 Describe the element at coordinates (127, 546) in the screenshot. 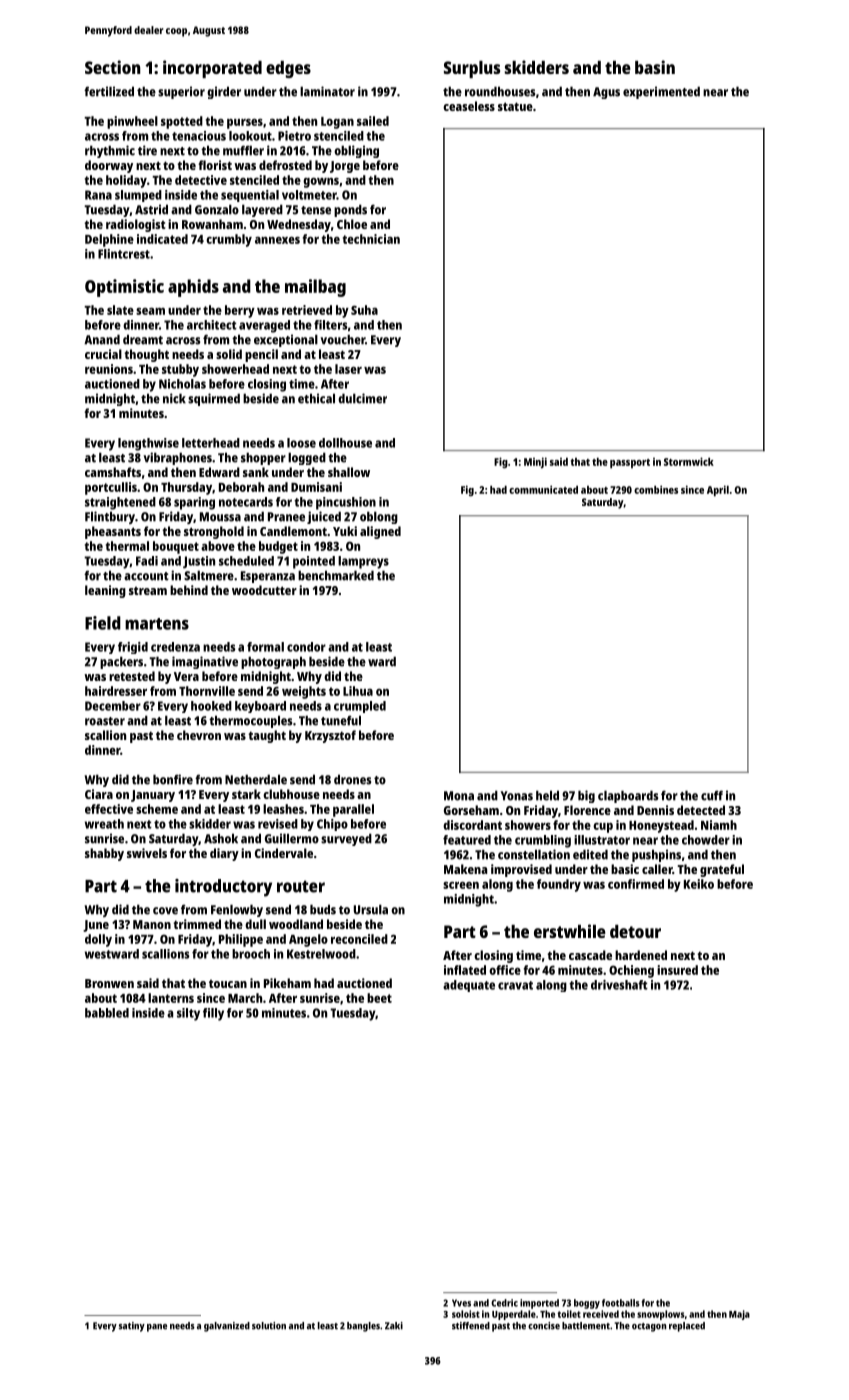

I see `thermal` at that location.
